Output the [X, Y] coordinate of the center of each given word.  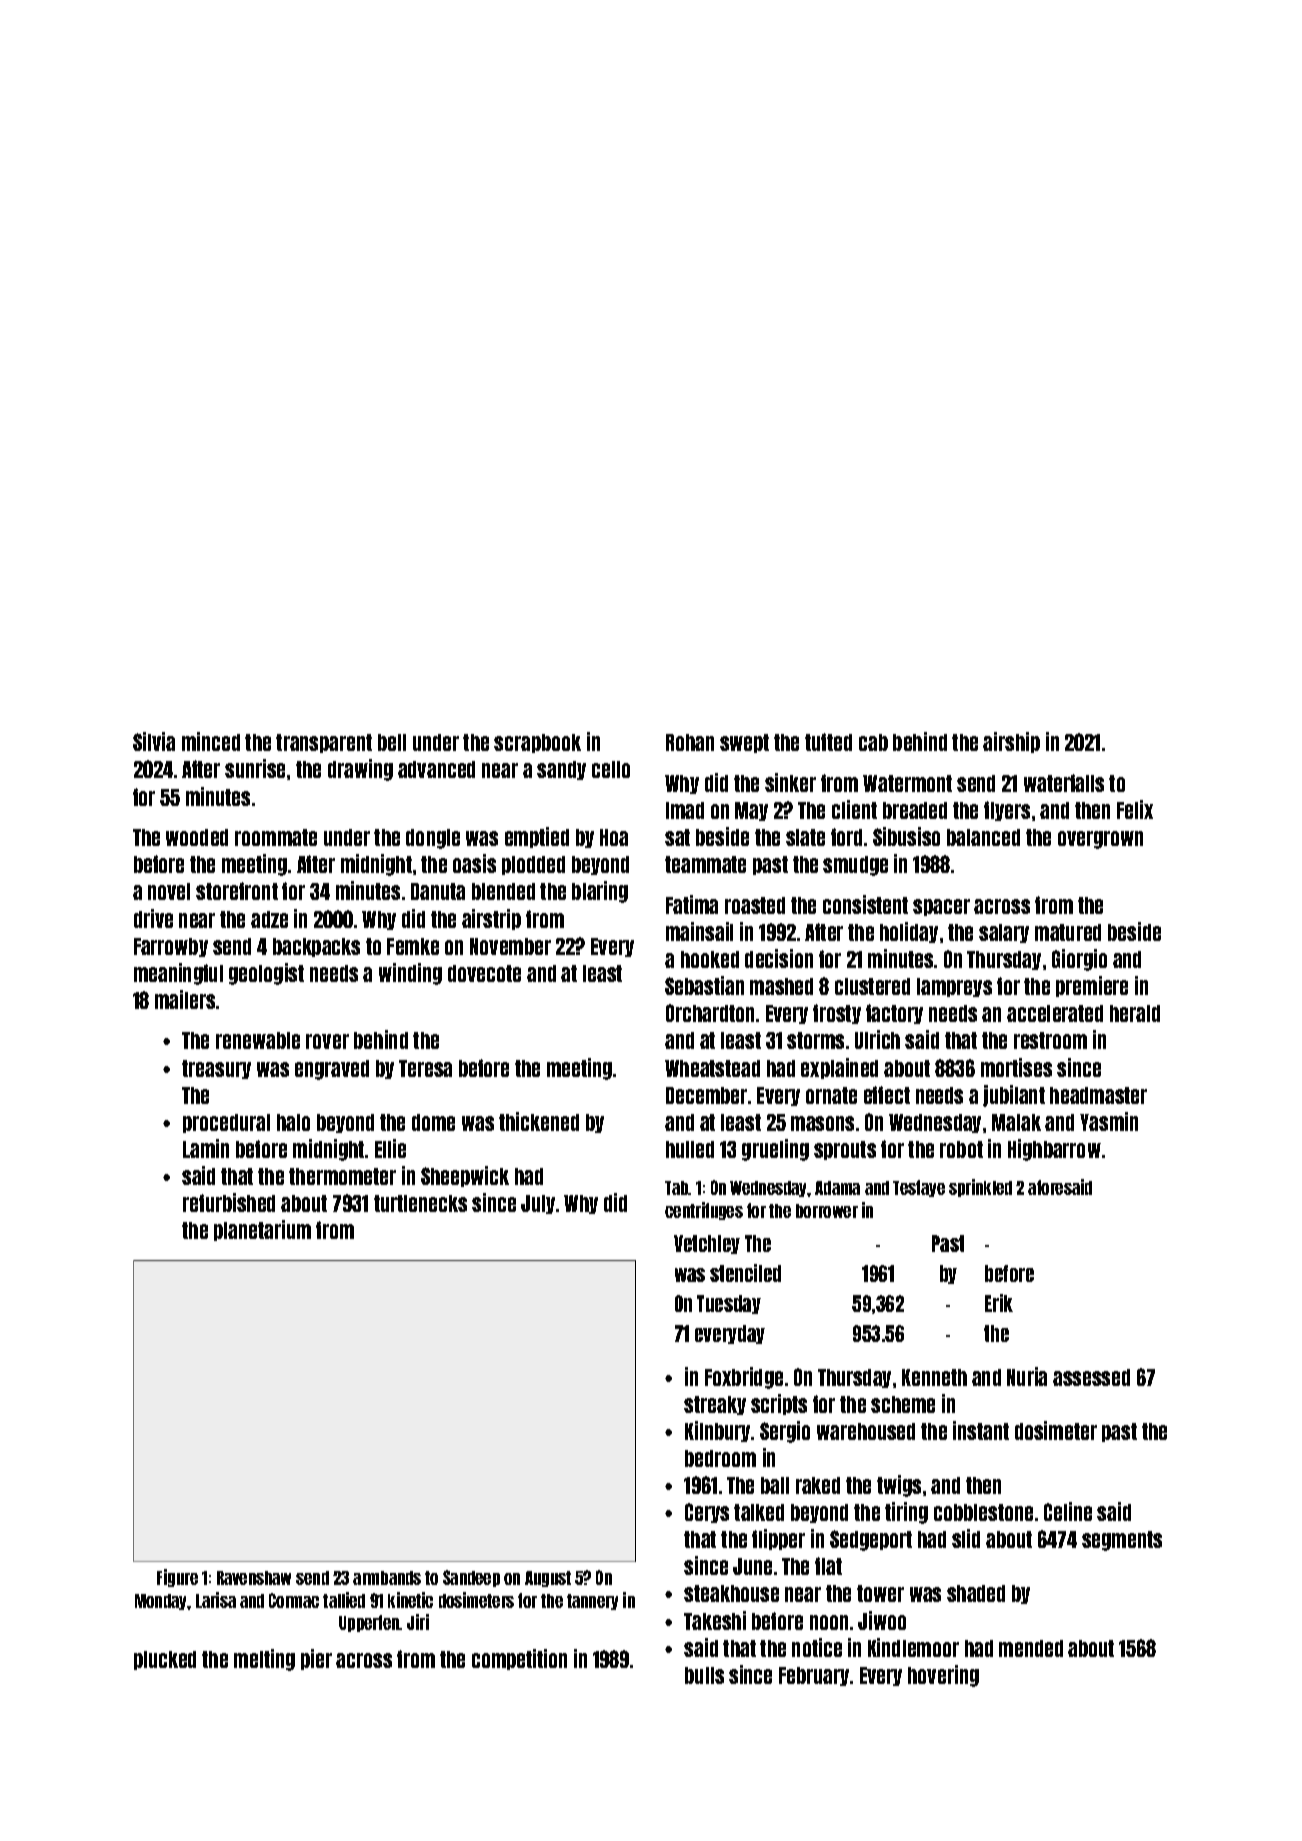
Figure [177, 1578]
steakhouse [731, 1593]
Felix [1135, 809]
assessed [1091, 1377]
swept [744, 743]
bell [392, 742]
